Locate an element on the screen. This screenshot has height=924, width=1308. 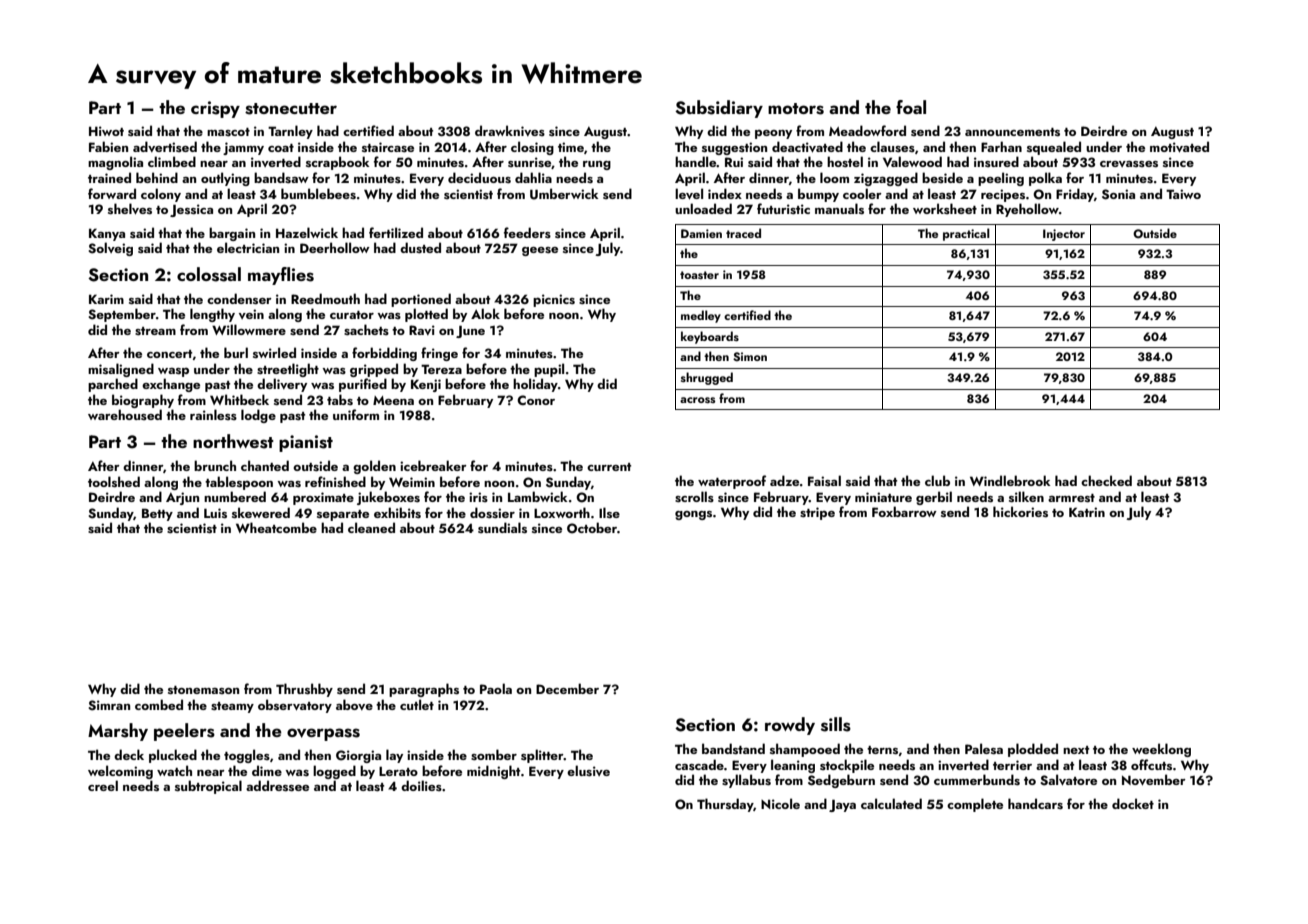
Ilse is located at coordinates (609, 512).
